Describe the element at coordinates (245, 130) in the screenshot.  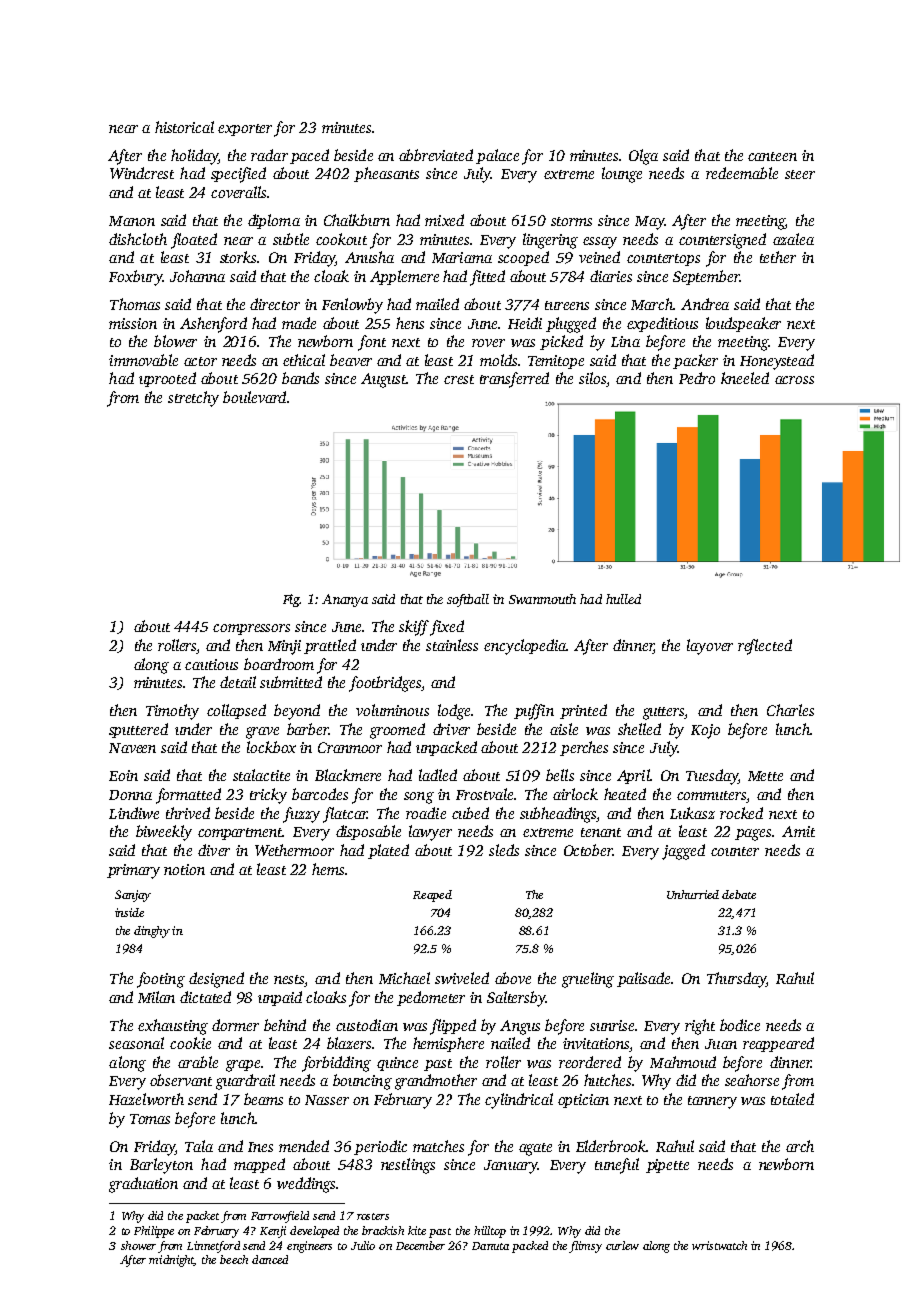
I see `exporter` at that location.
